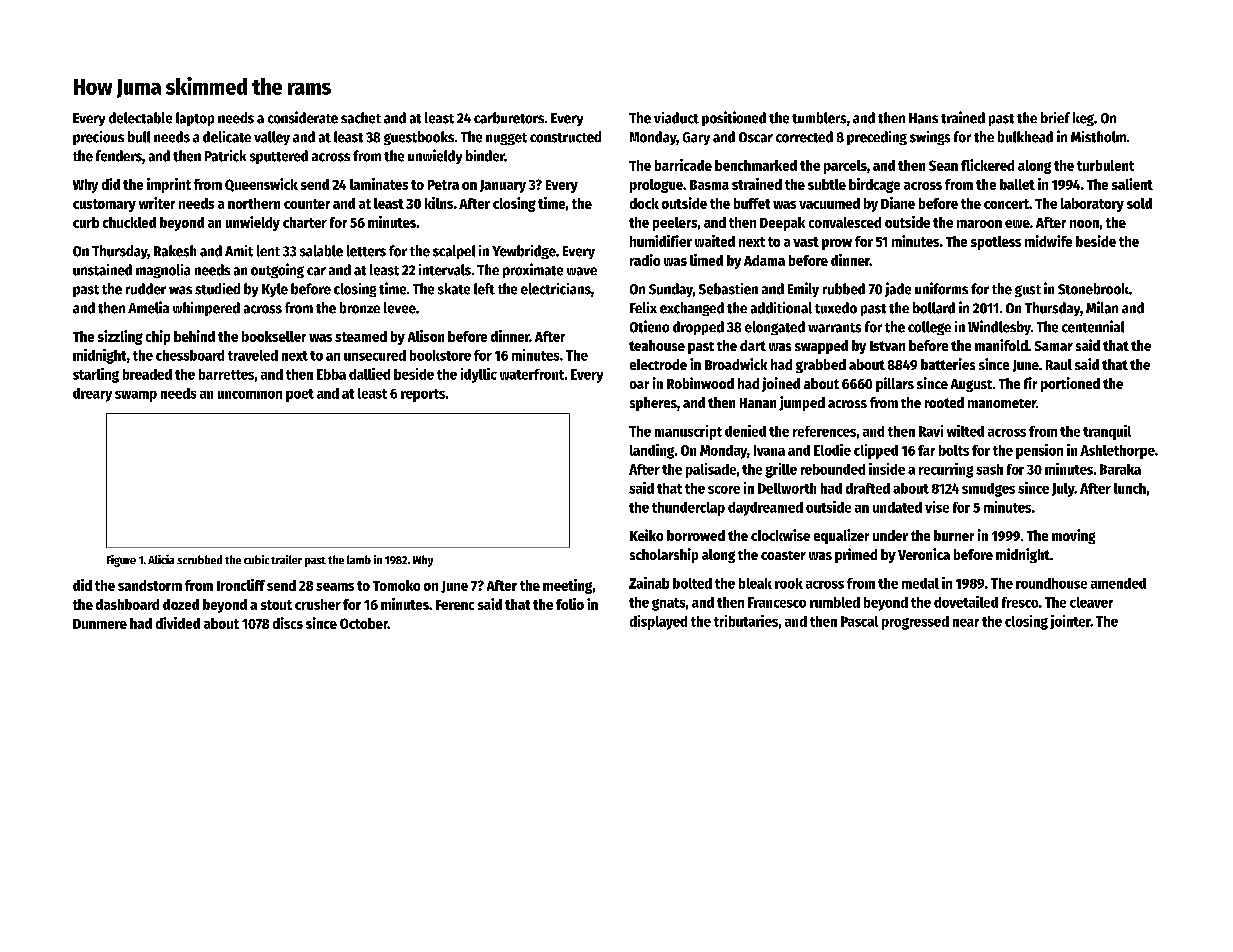 The height and width of the screenshot is (952, 1233). I want to click on bulkhead, so click(1025, 137).
